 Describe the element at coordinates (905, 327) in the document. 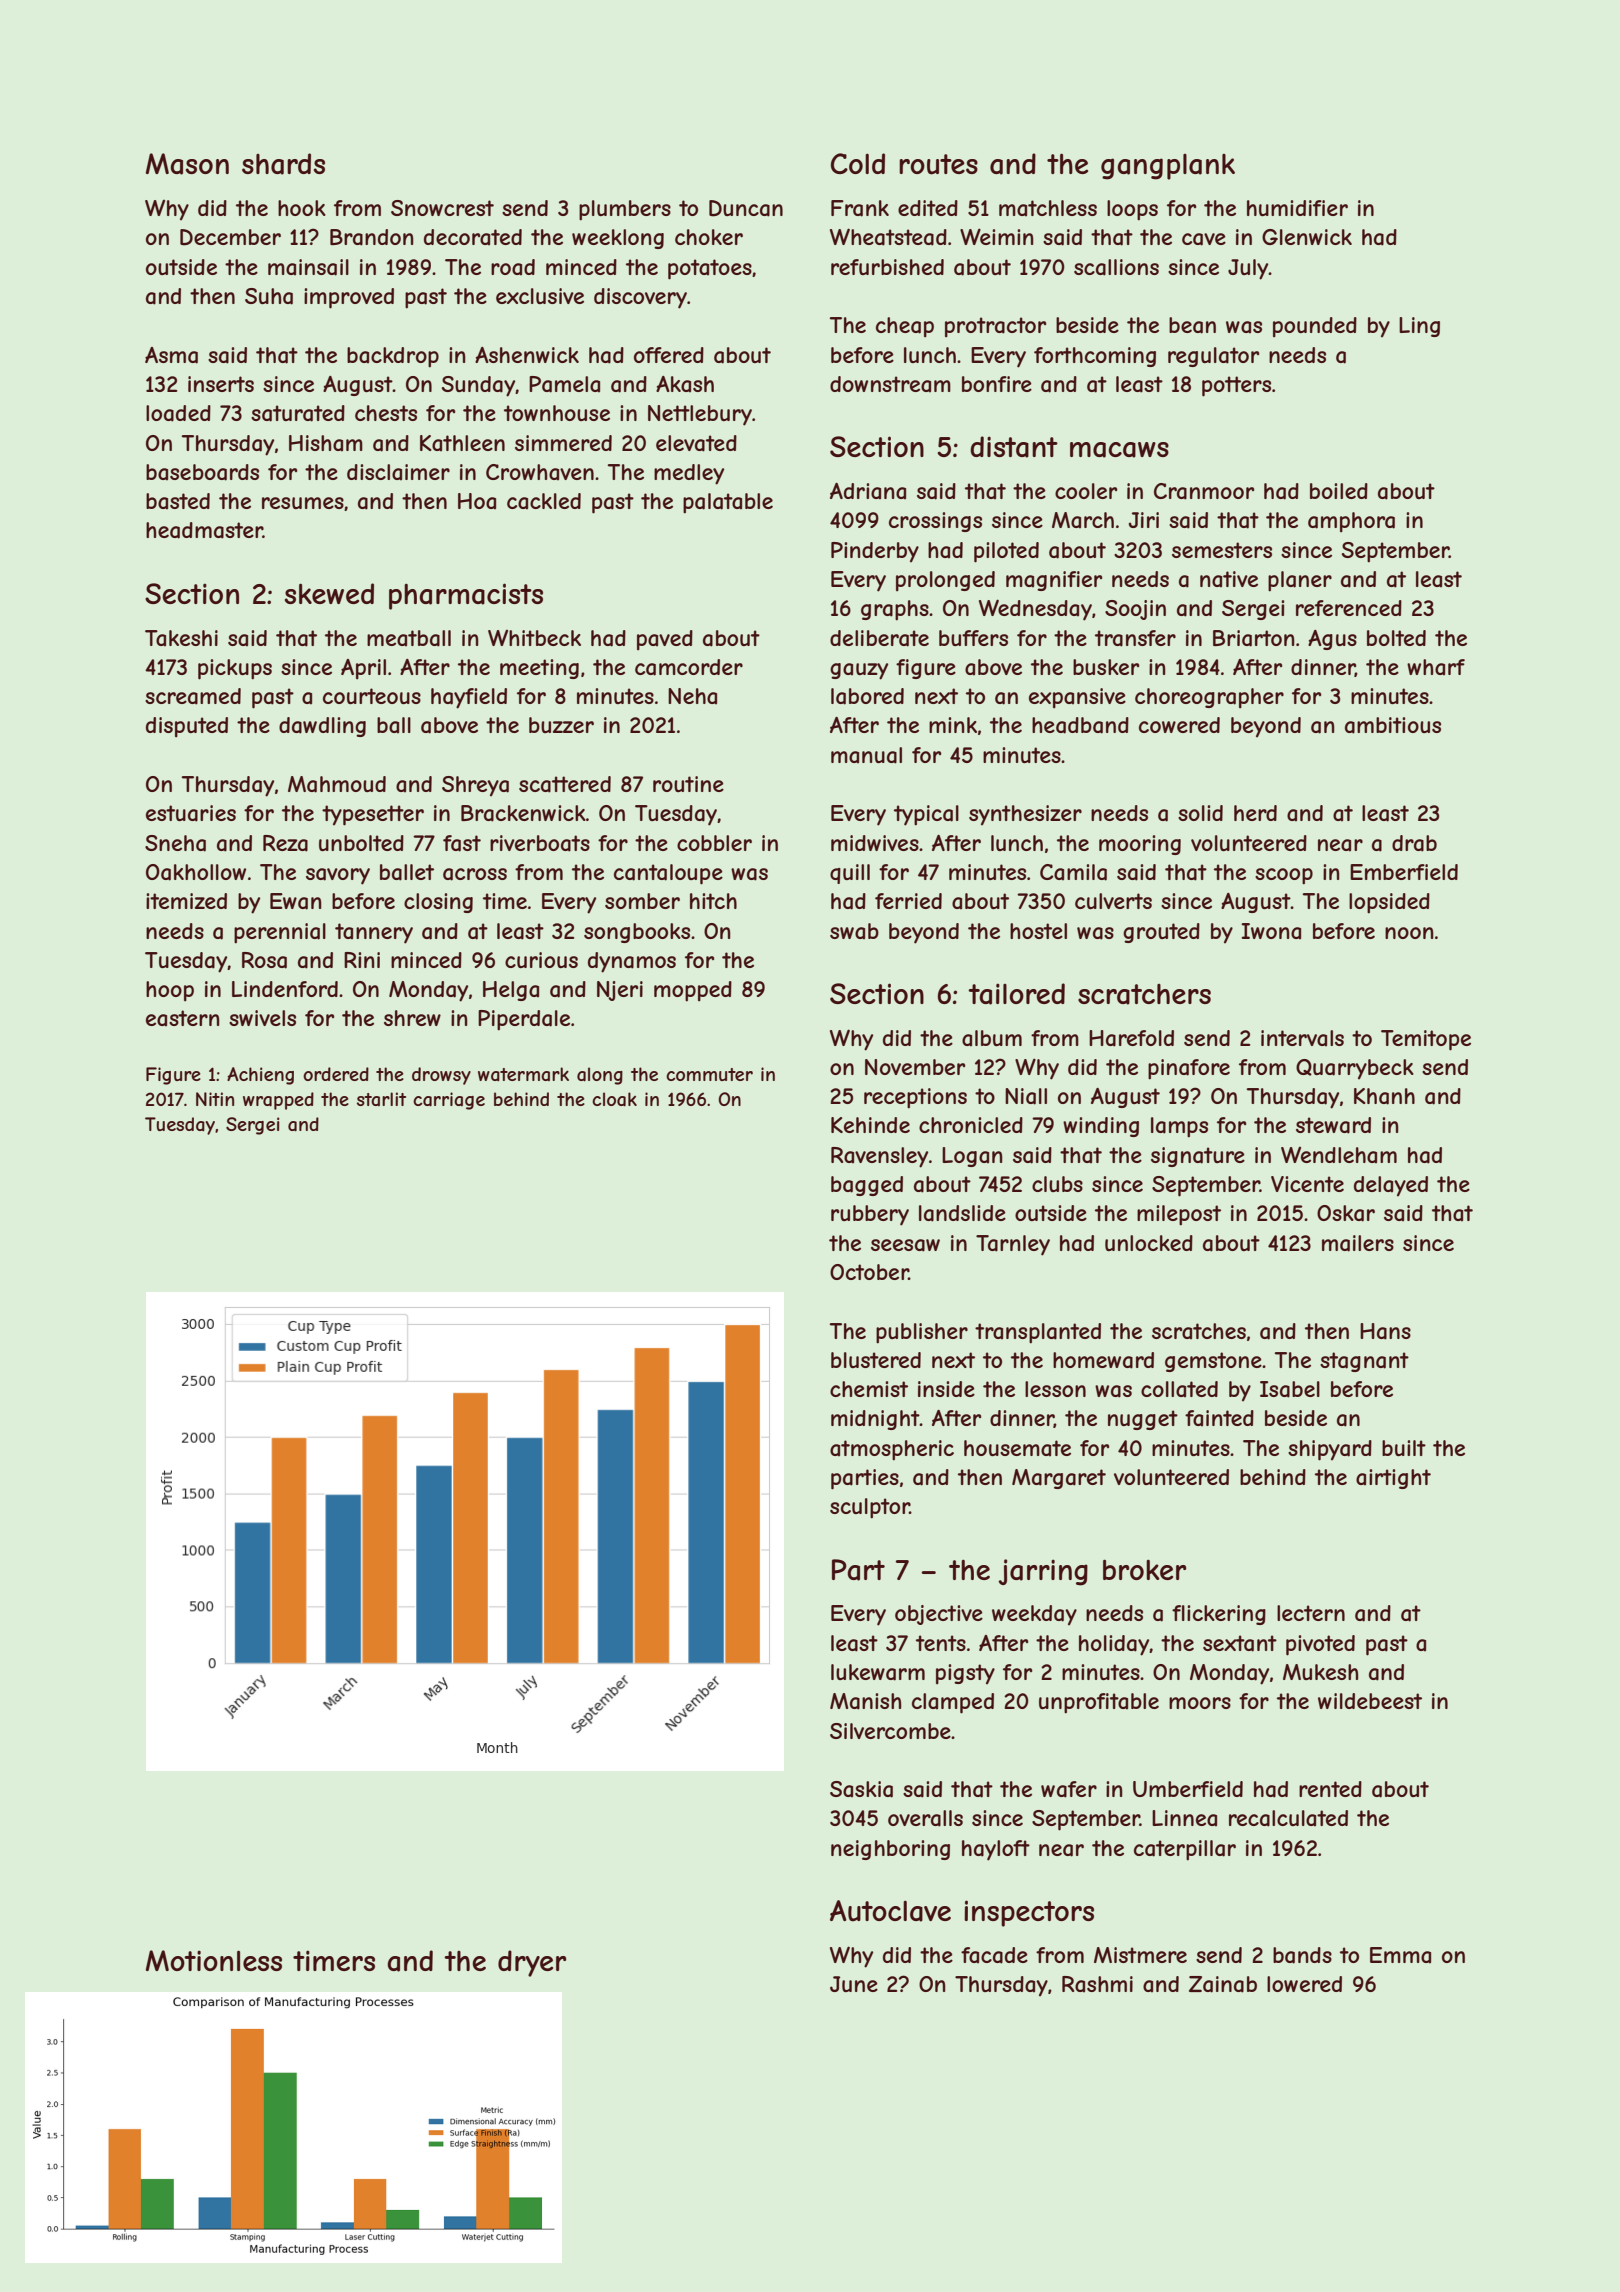

I see `cheap` at that location.
